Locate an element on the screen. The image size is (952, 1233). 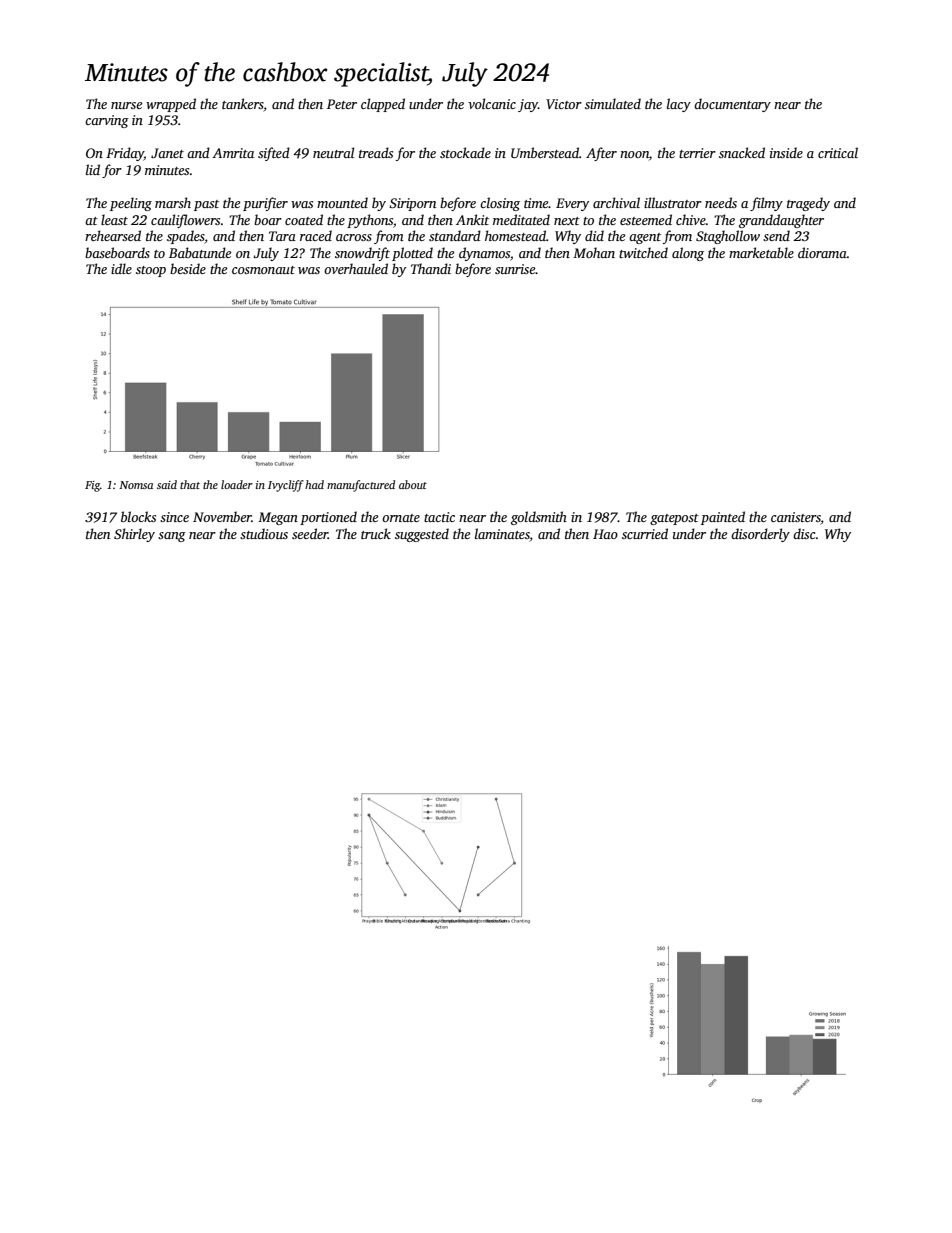
least is located at coordinates (114, 219).
